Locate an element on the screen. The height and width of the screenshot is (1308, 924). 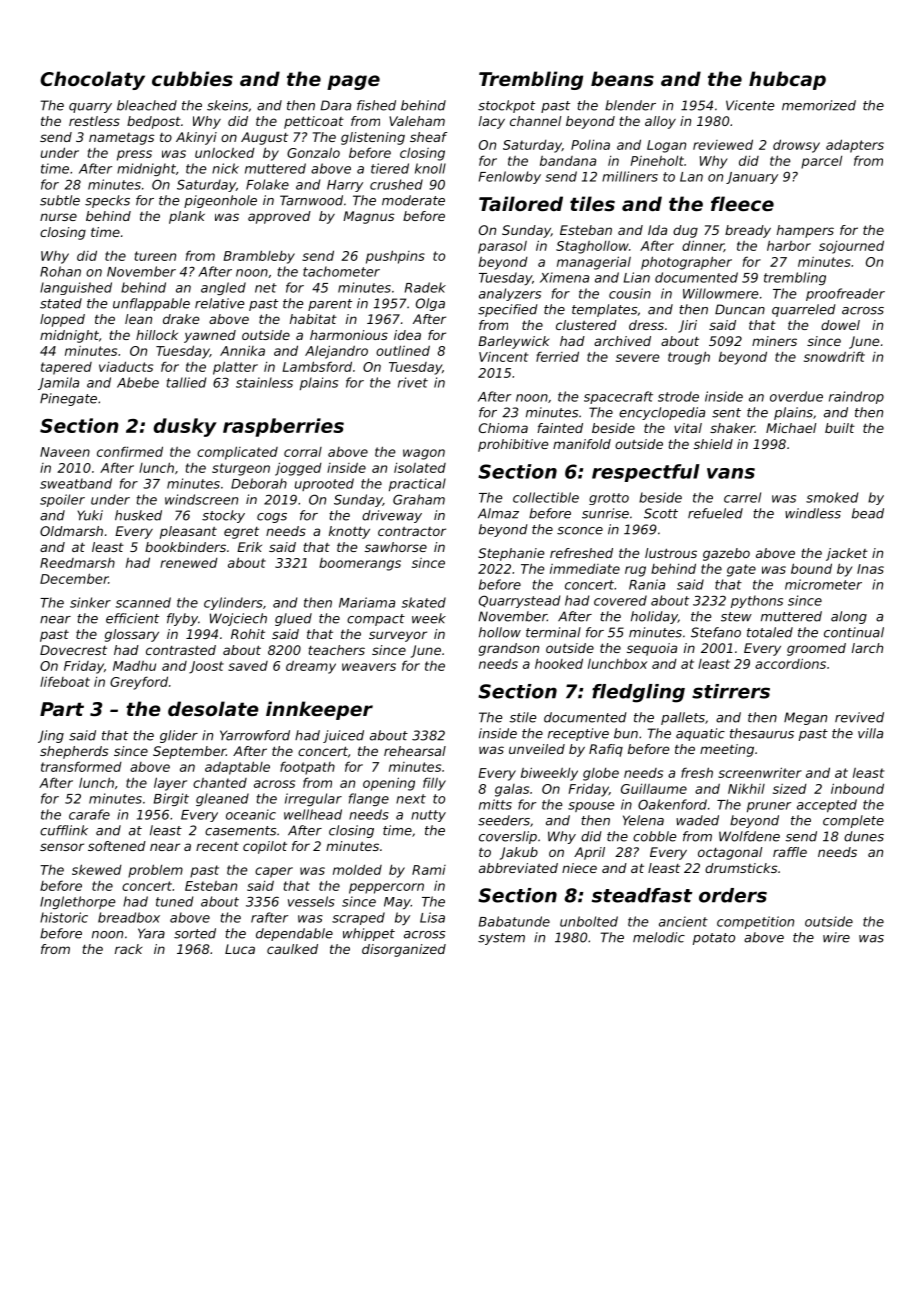
prohibitive is located at coordinates (513, 445).
